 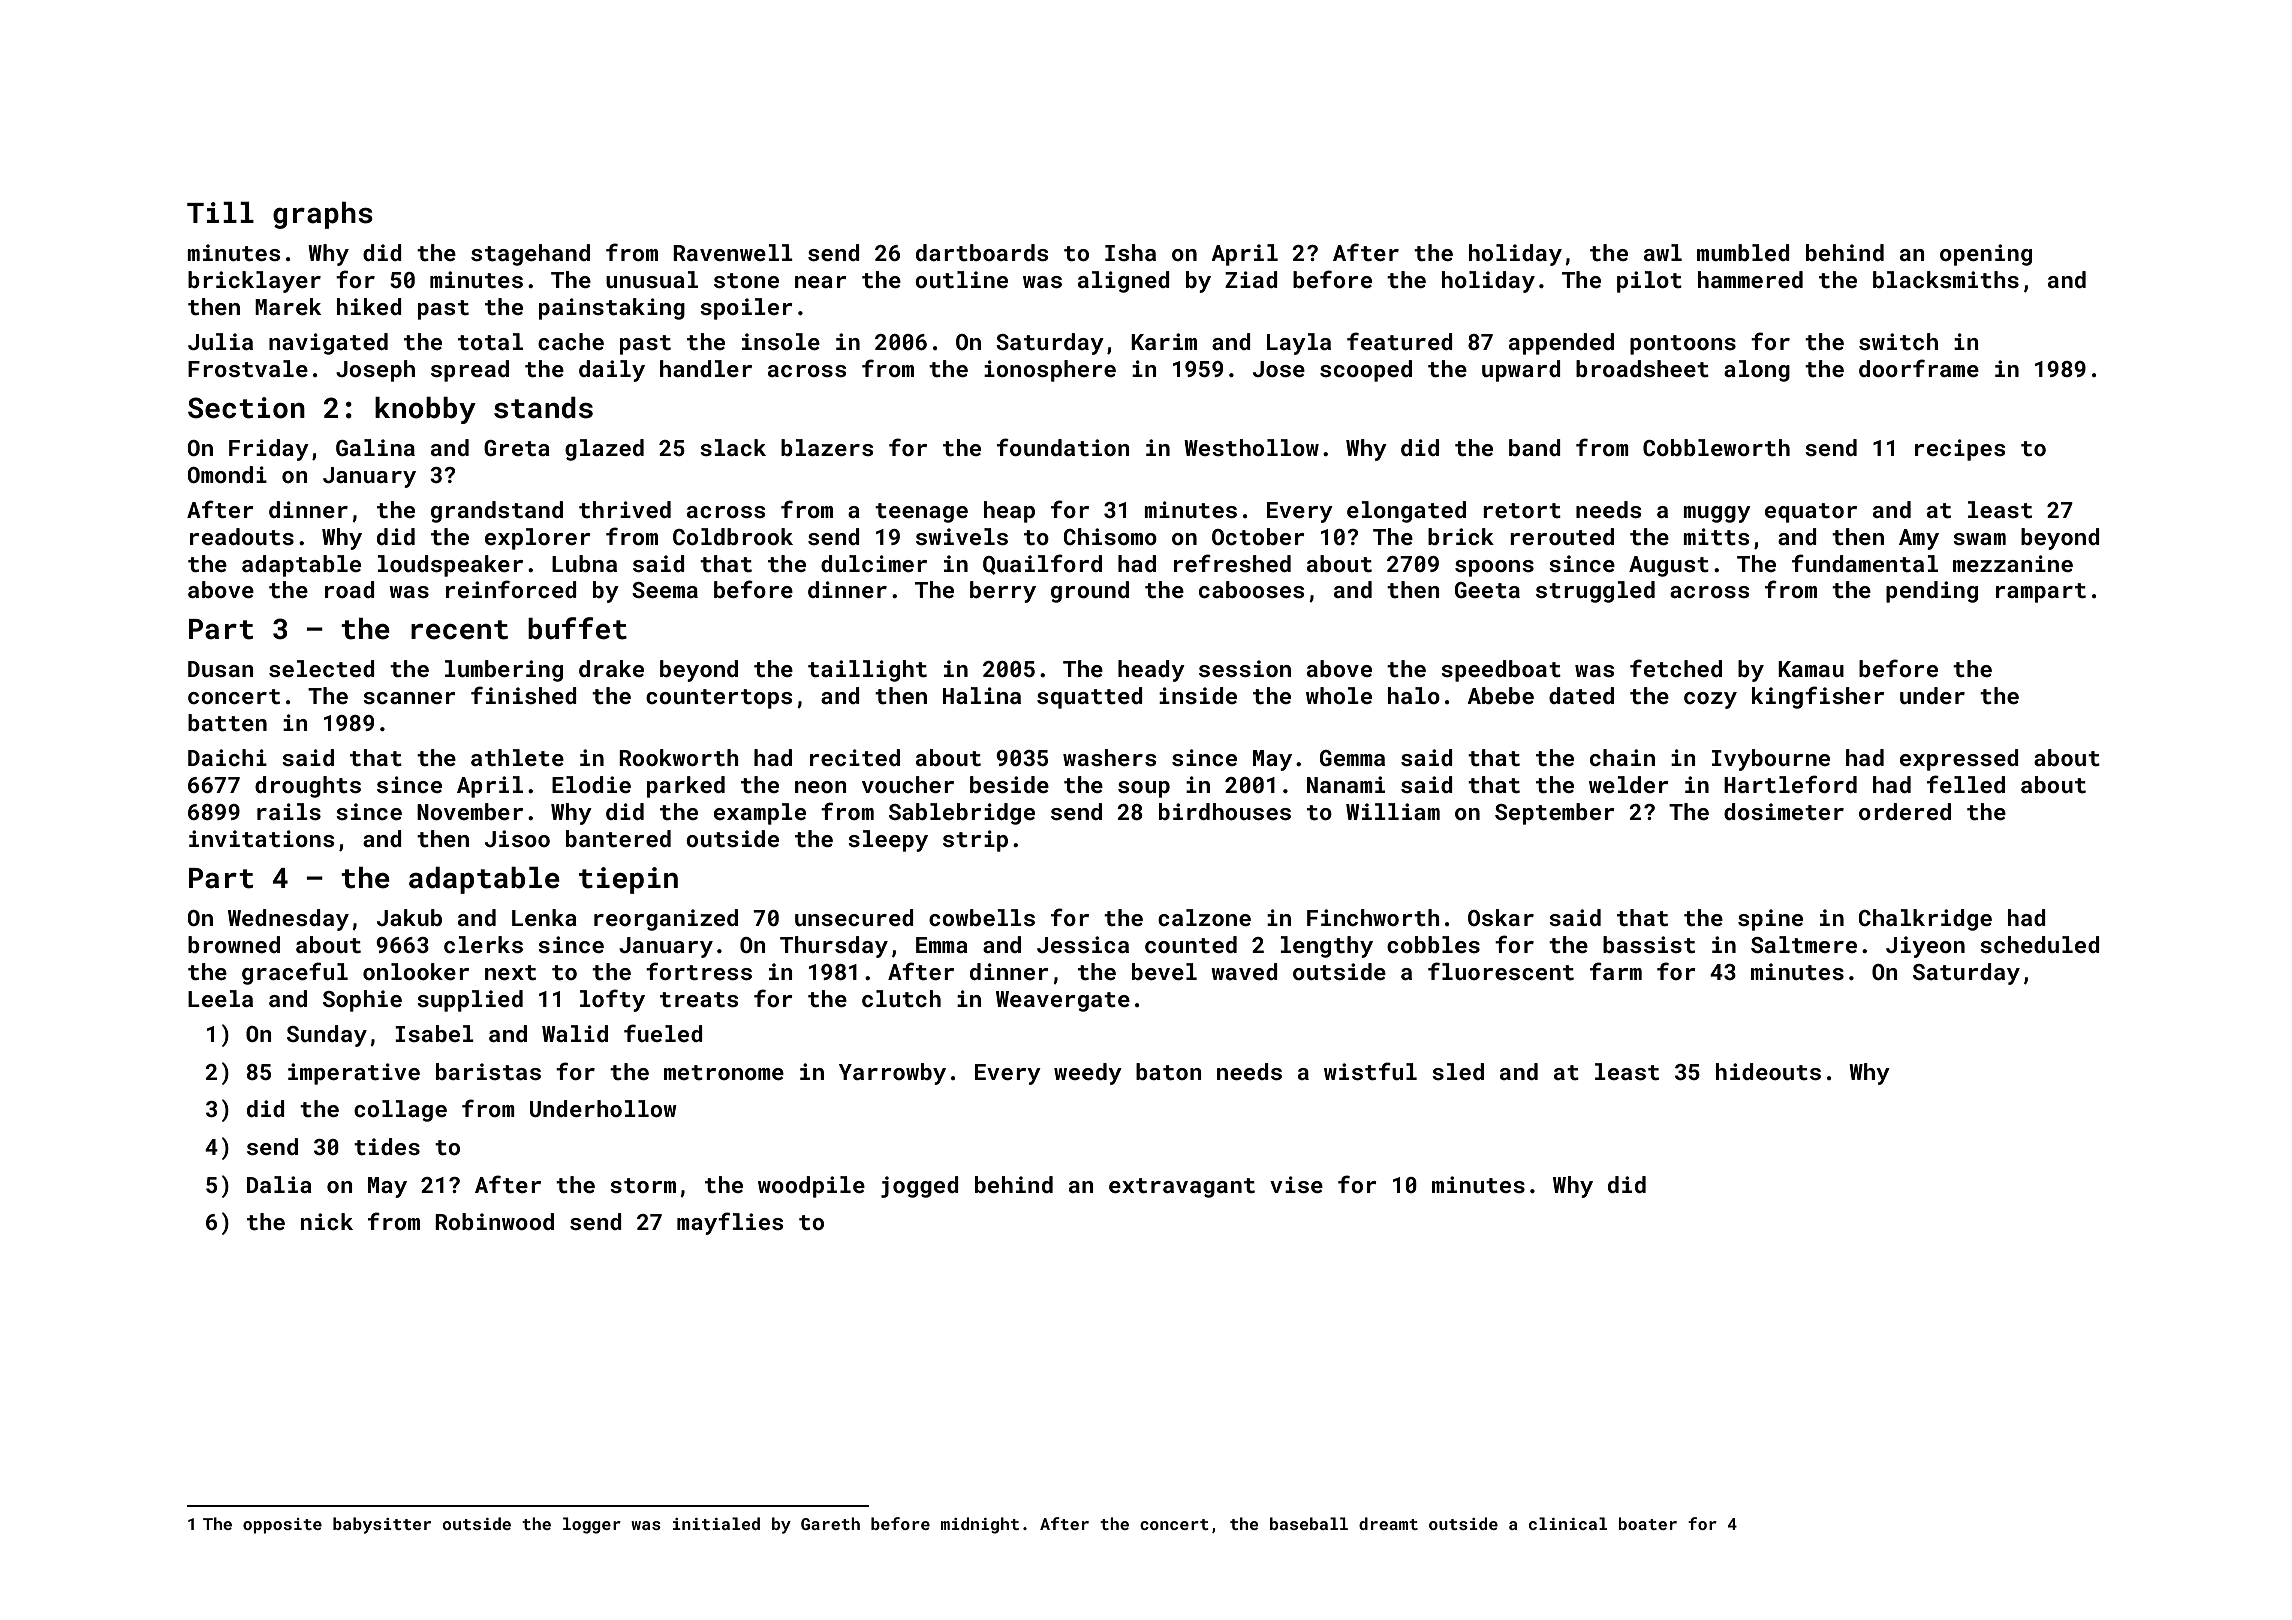 I want to click on pontoons, so click(x=1683, y=345).
